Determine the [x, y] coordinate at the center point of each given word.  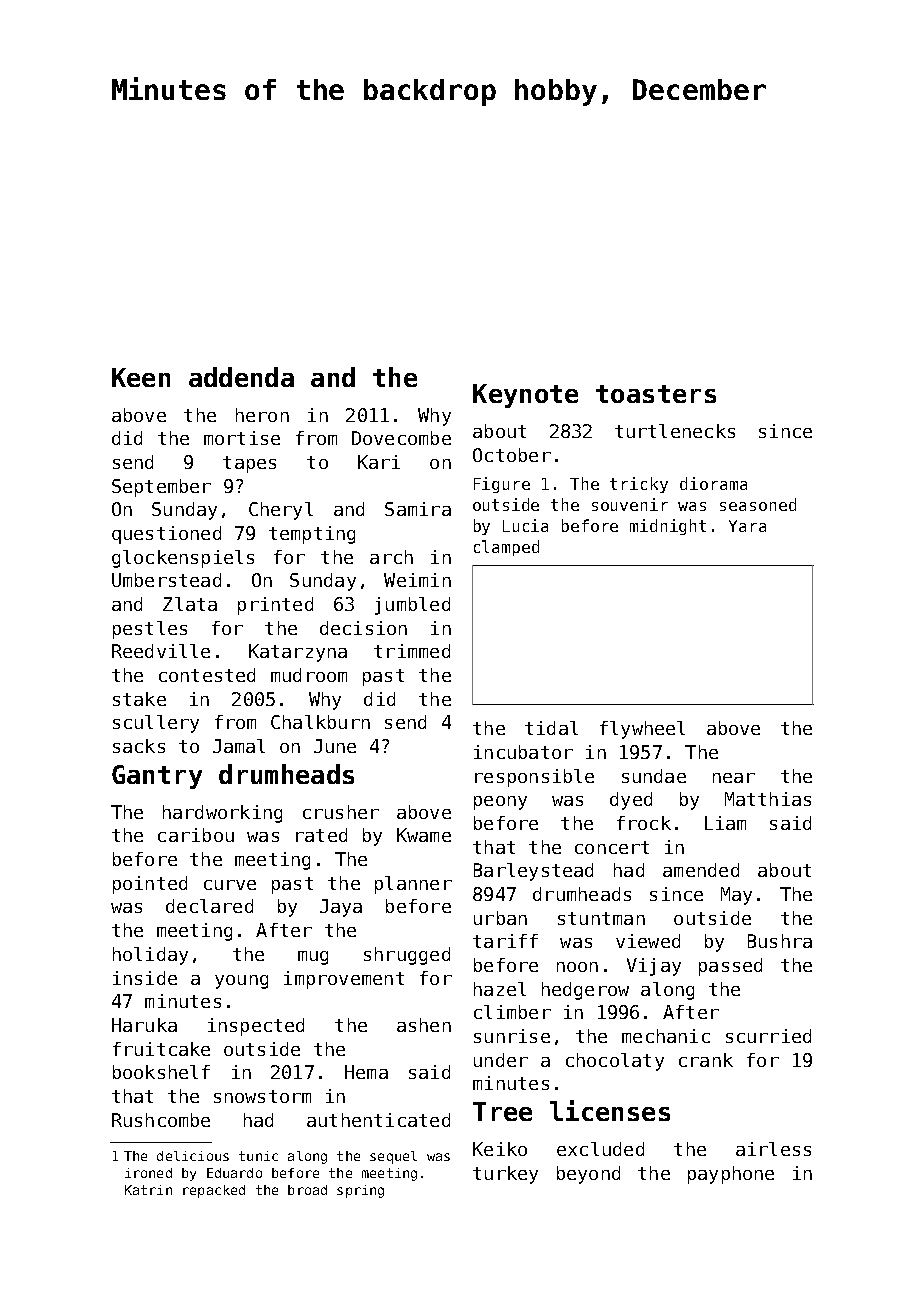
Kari [379, 462]
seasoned [758, 504]
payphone [731, 1175]
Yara [747, 526]
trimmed [412, 651]
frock [644, 823]
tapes [249, 464]
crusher [341, 812]
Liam [725, 823]
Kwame [424, 835]
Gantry [157, 777]
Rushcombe [161, 1120]
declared [209, 906]
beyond [588, 1175]
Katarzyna [298, 653]
